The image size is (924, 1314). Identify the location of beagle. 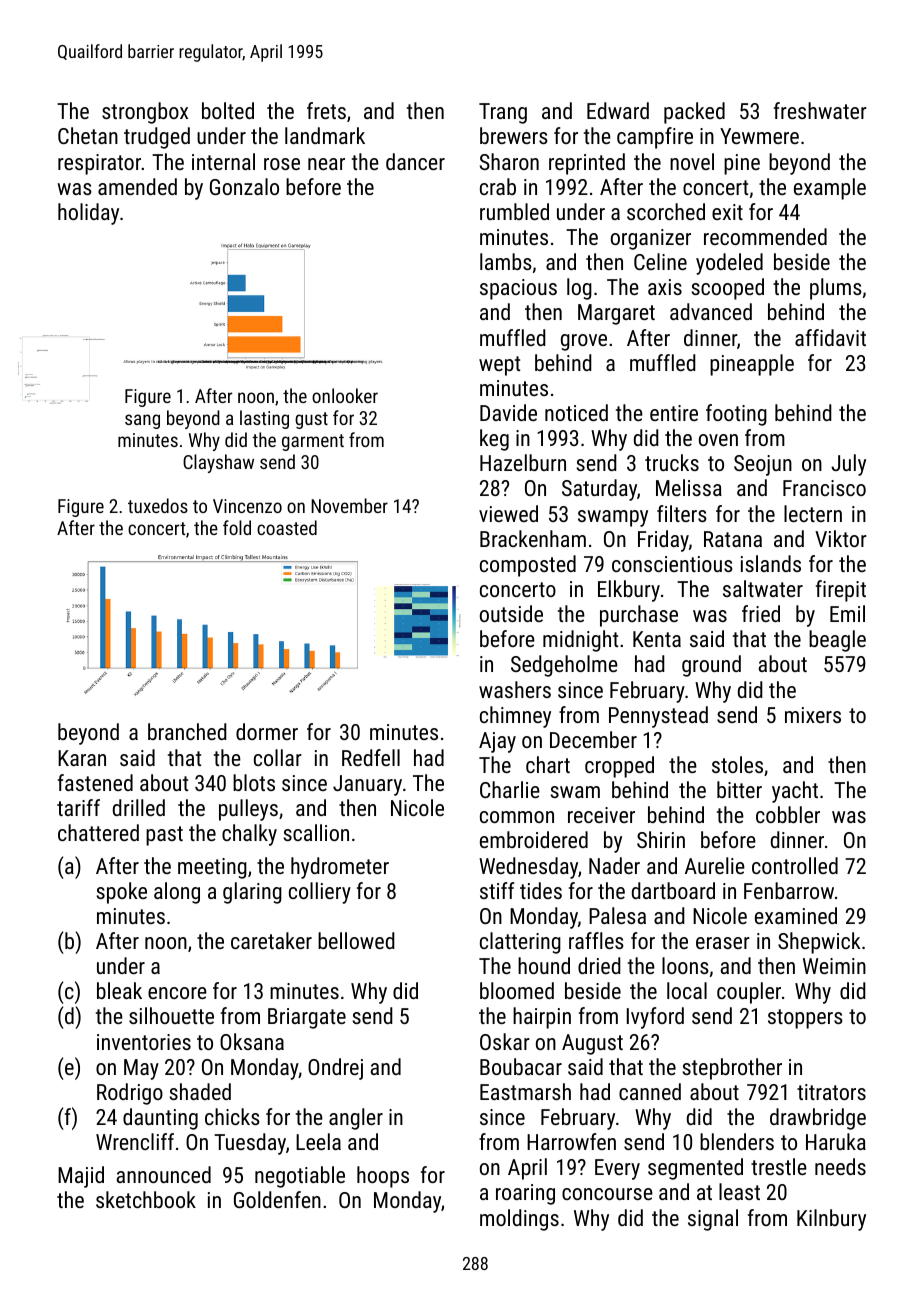
(837, 641).
